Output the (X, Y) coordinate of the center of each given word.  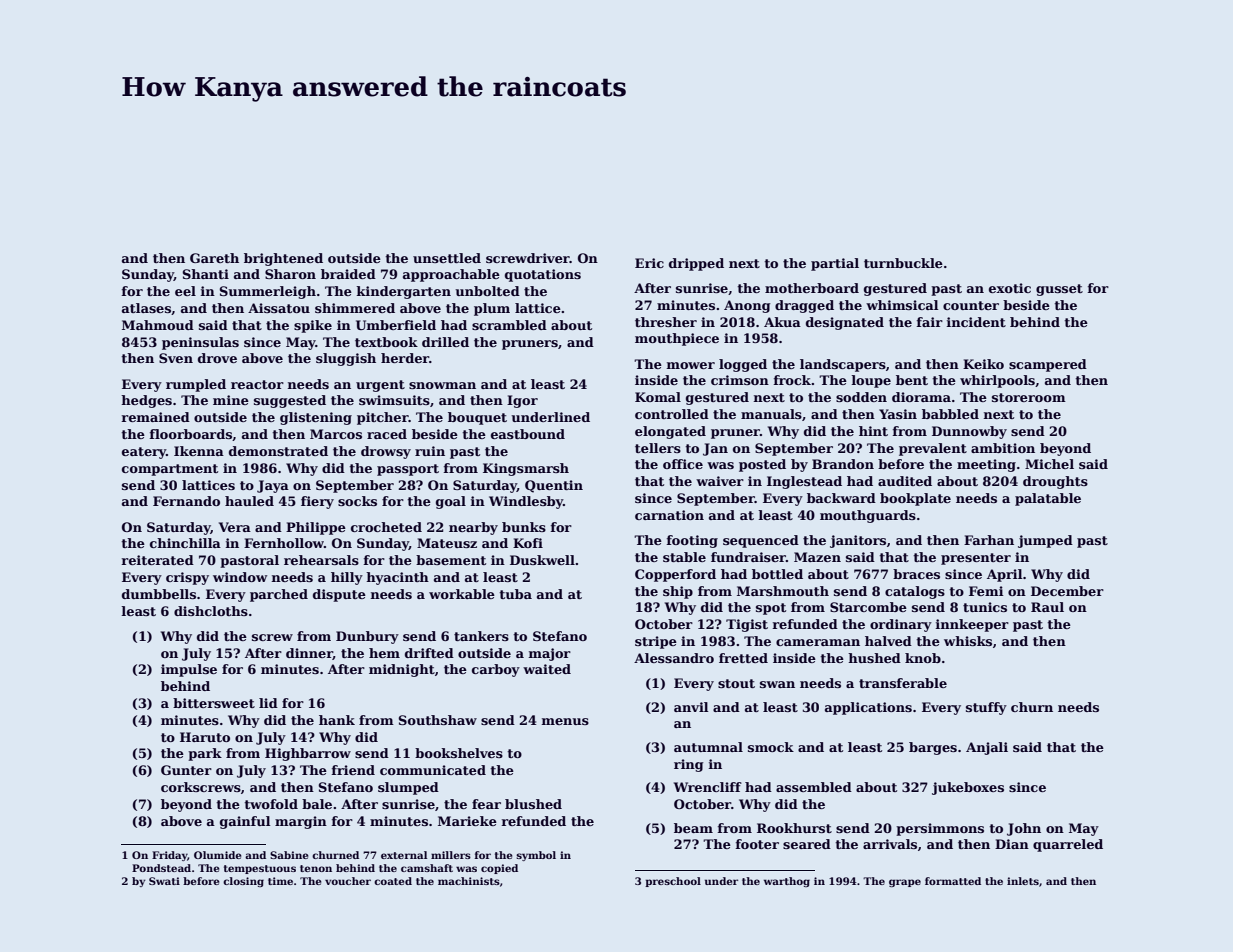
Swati (164, 881)
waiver (720, 481)
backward (841, 498)
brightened (283, 259)
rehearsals (321, 560)
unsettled (447, 258)
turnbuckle (903, 263)
